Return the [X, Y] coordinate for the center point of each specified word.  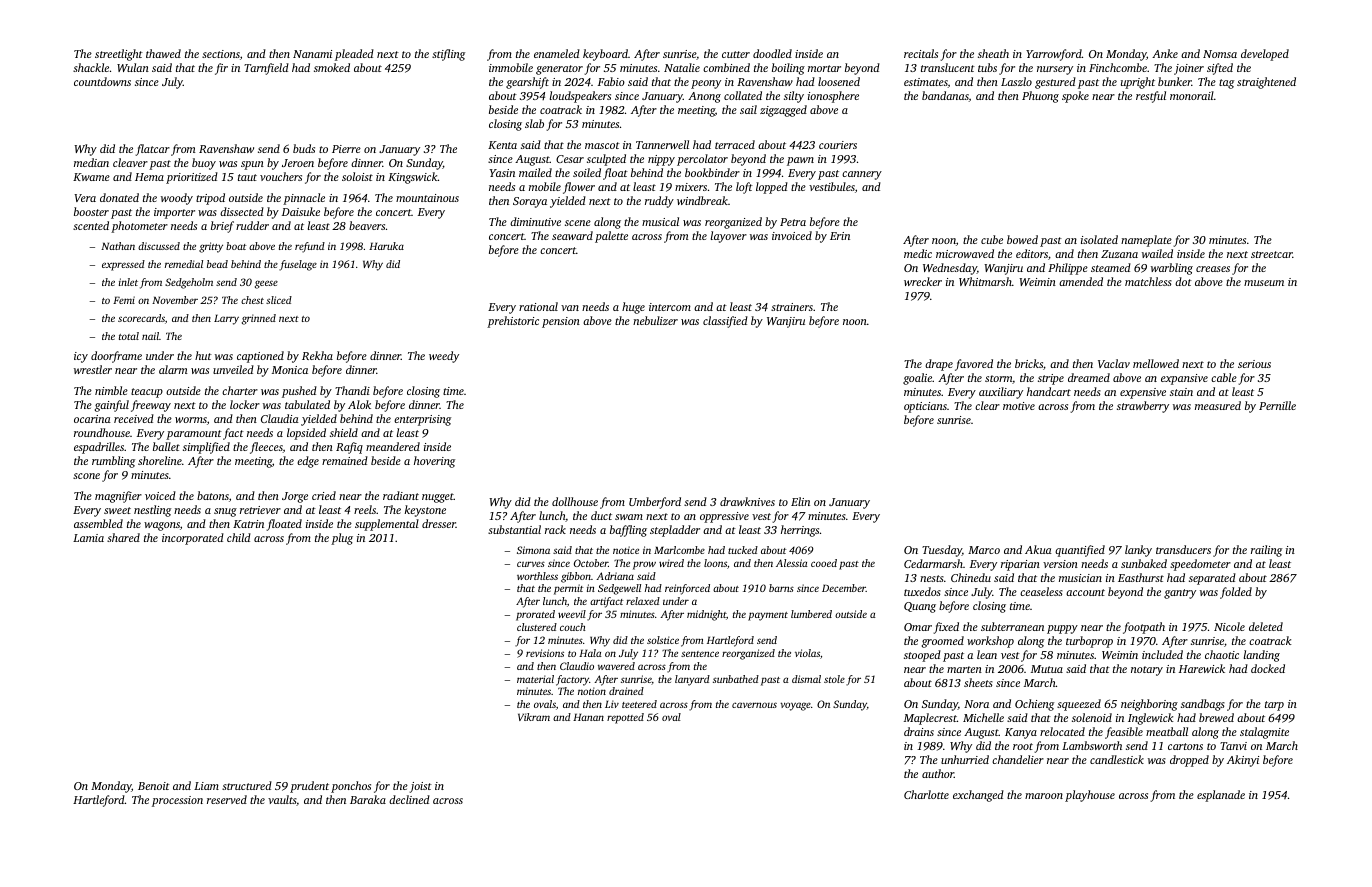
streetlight [119, 55]
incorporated [193, 539]
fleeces [266, 448]
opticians [925, 407]
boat [236, 246]
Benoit [154, 786]
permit [568, 589]
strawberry [1143, 407]
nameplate [1146, 241]
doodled [772, 53]
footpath [1144, 628]
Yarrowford [1054, 55]
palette [611, 237]
